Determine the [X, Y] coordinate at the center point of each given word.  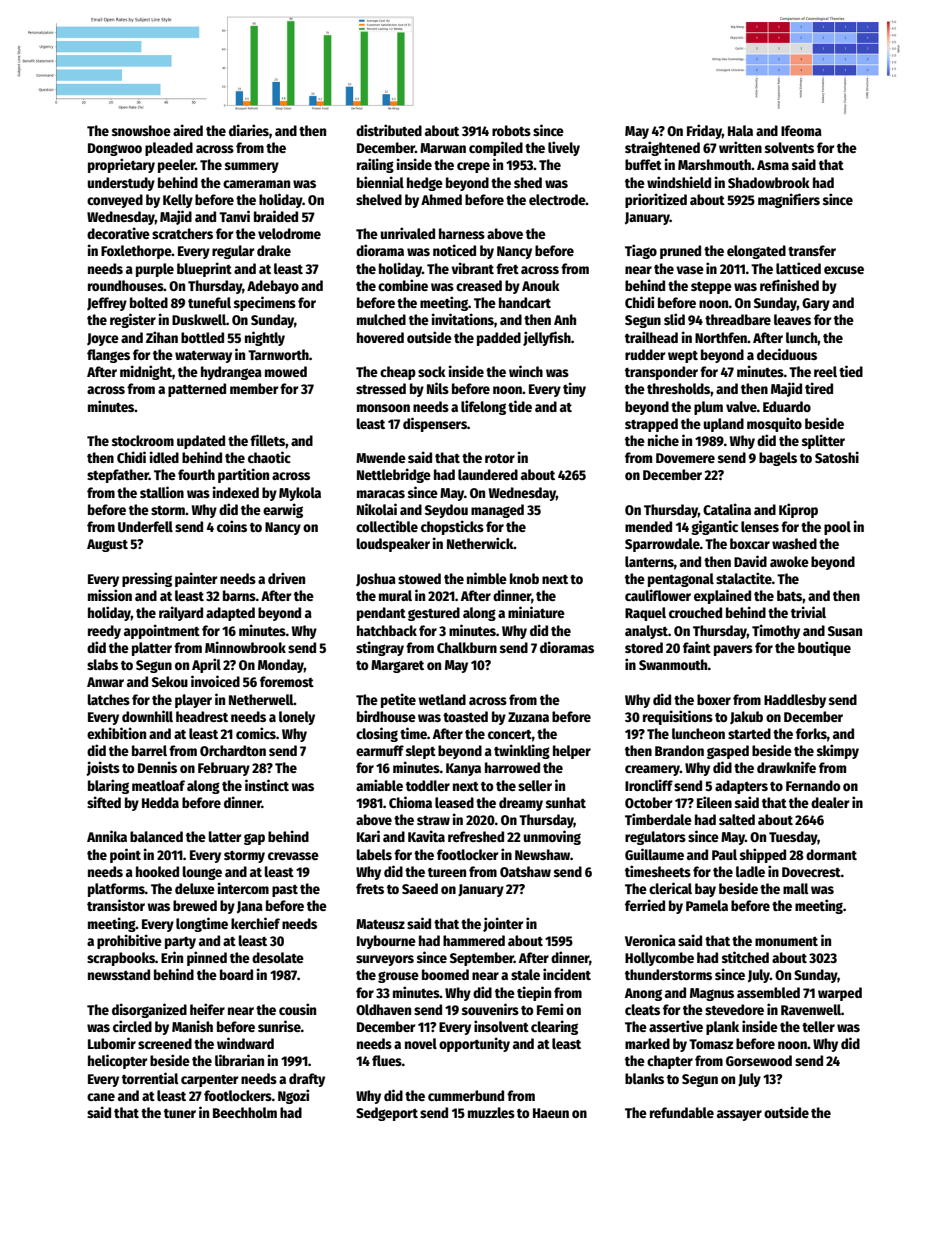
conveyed [115, 201]
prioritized [656, 200]
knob [524, 578]
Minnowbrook [245, 647]
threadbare [738, 319]
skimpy [838, 751]
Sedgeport [387, 1114]
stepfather [118, 476]
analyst [646, 632]
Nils [438, 388]
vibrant [472, 268]
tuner [180, 1113]
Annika [107, 836]
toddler [428, 785]
